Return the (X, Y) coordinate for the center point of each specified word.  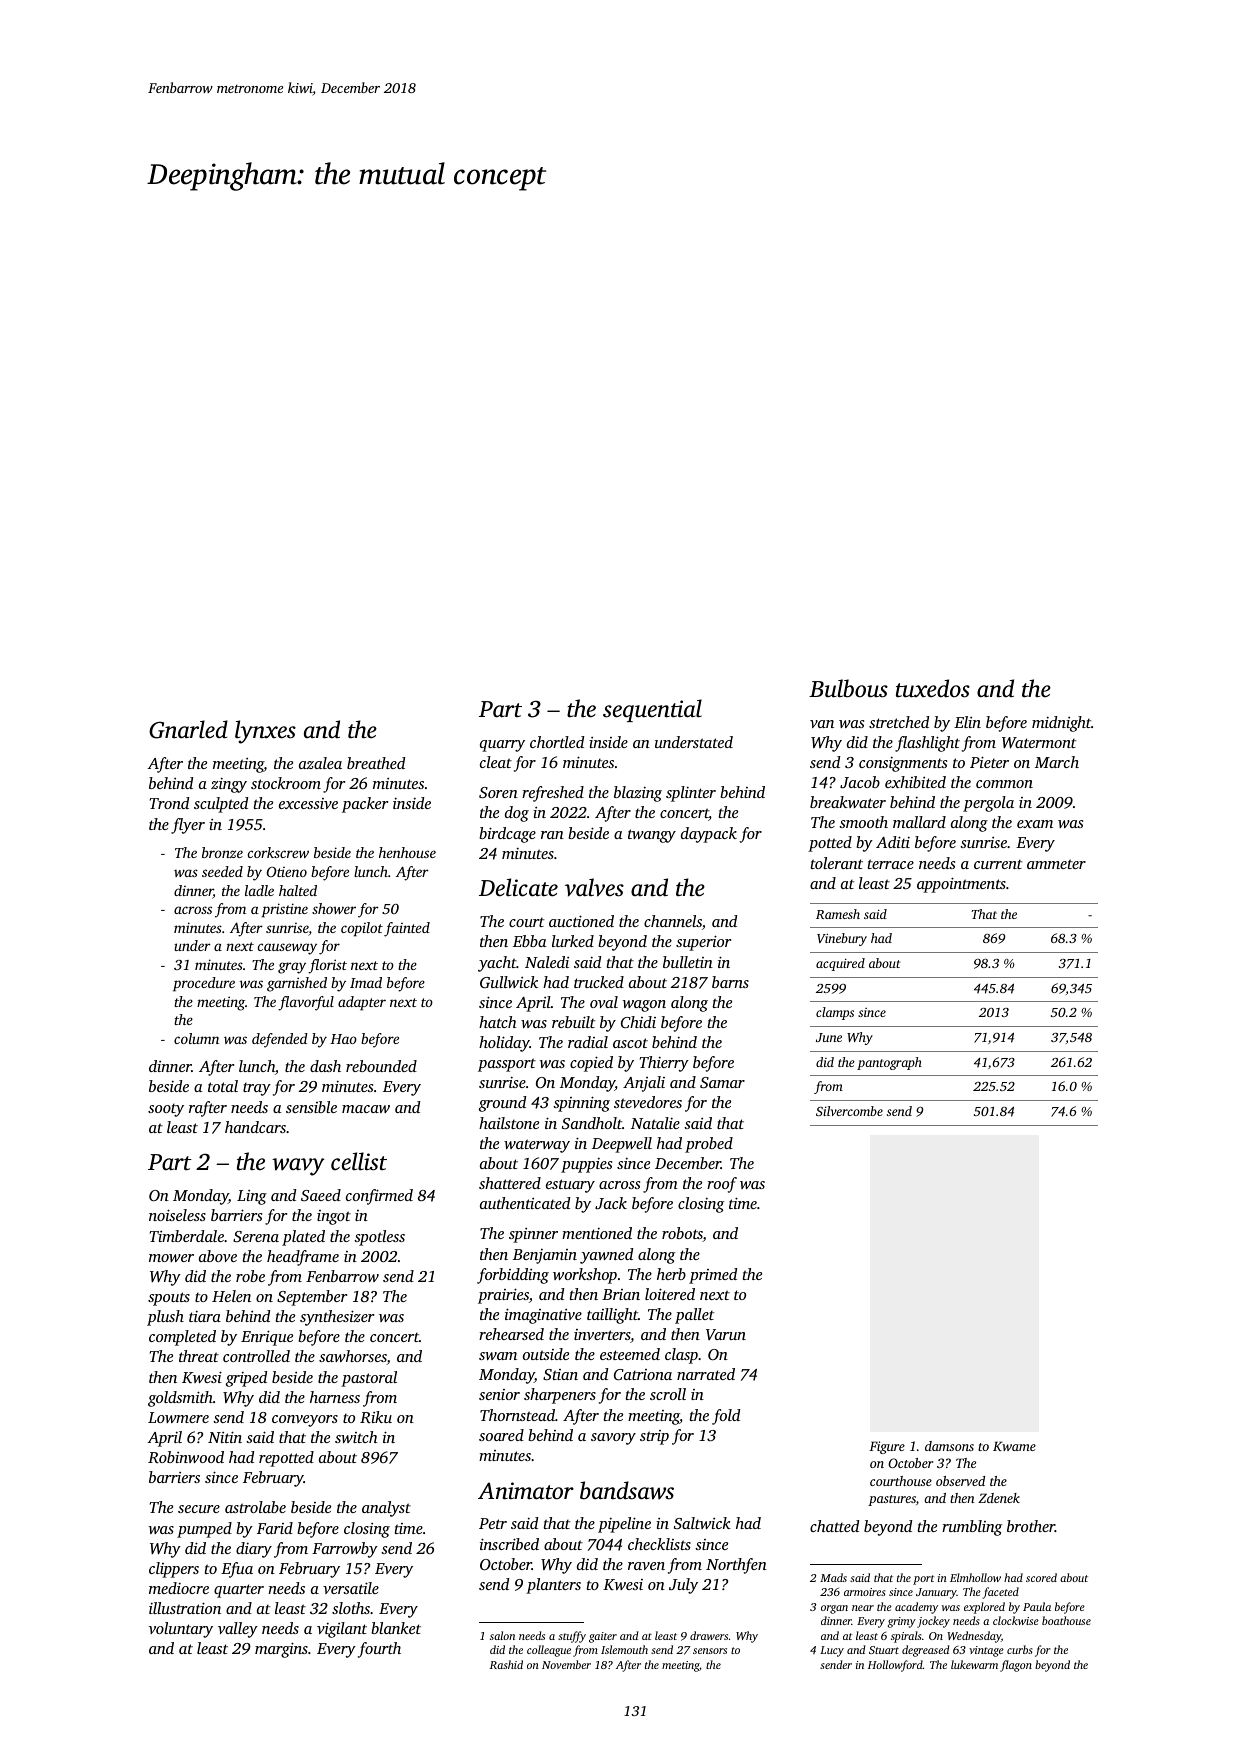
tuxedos (933, 688)
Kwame (1014, 1446)
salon (502, 1635)
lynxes (265, 732)
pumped (204, 1530)
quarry (502, 746)
